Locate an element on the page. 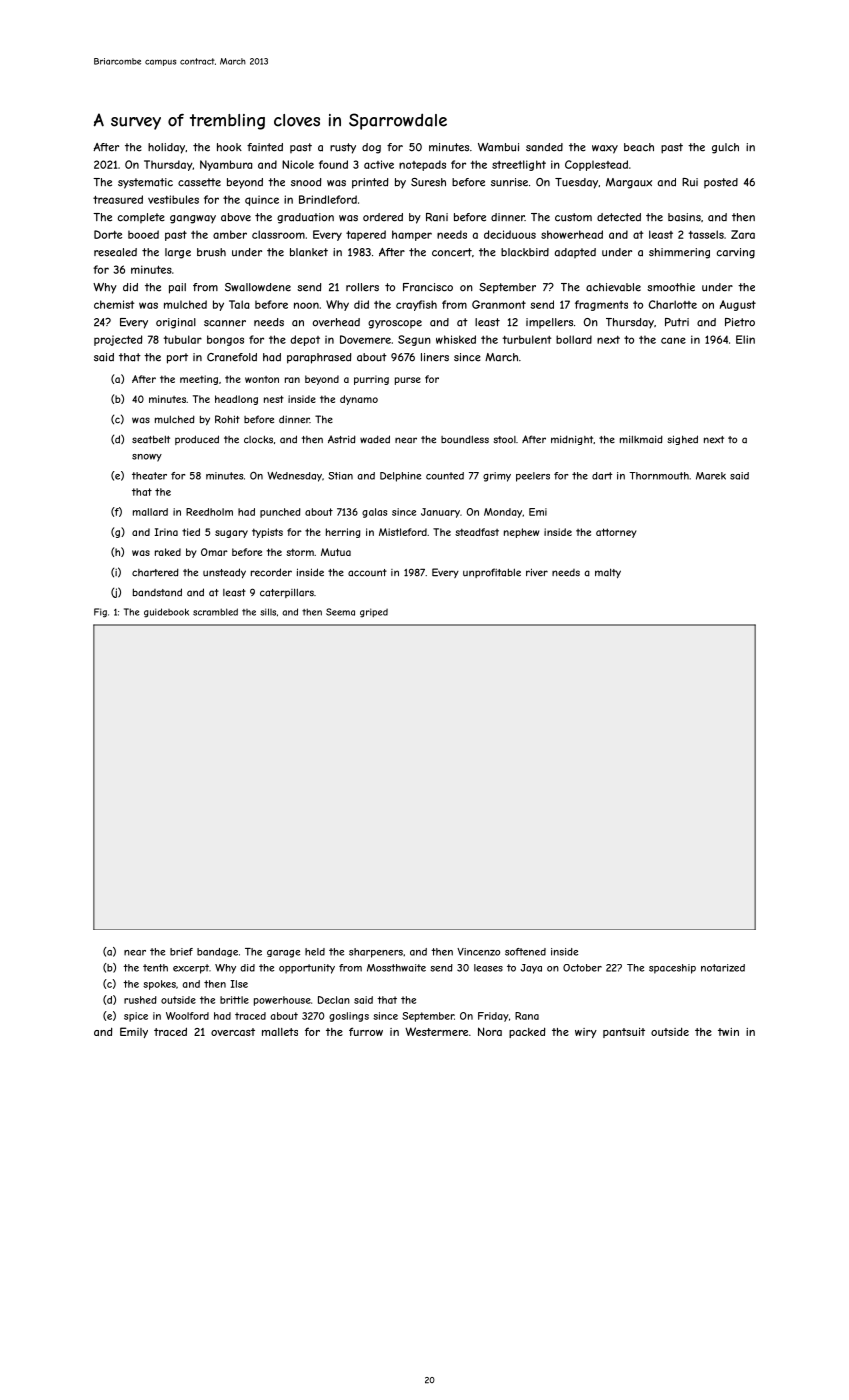 The height and width of the page is (1400, 849). overcast is located at coordinates (233, 1032).
